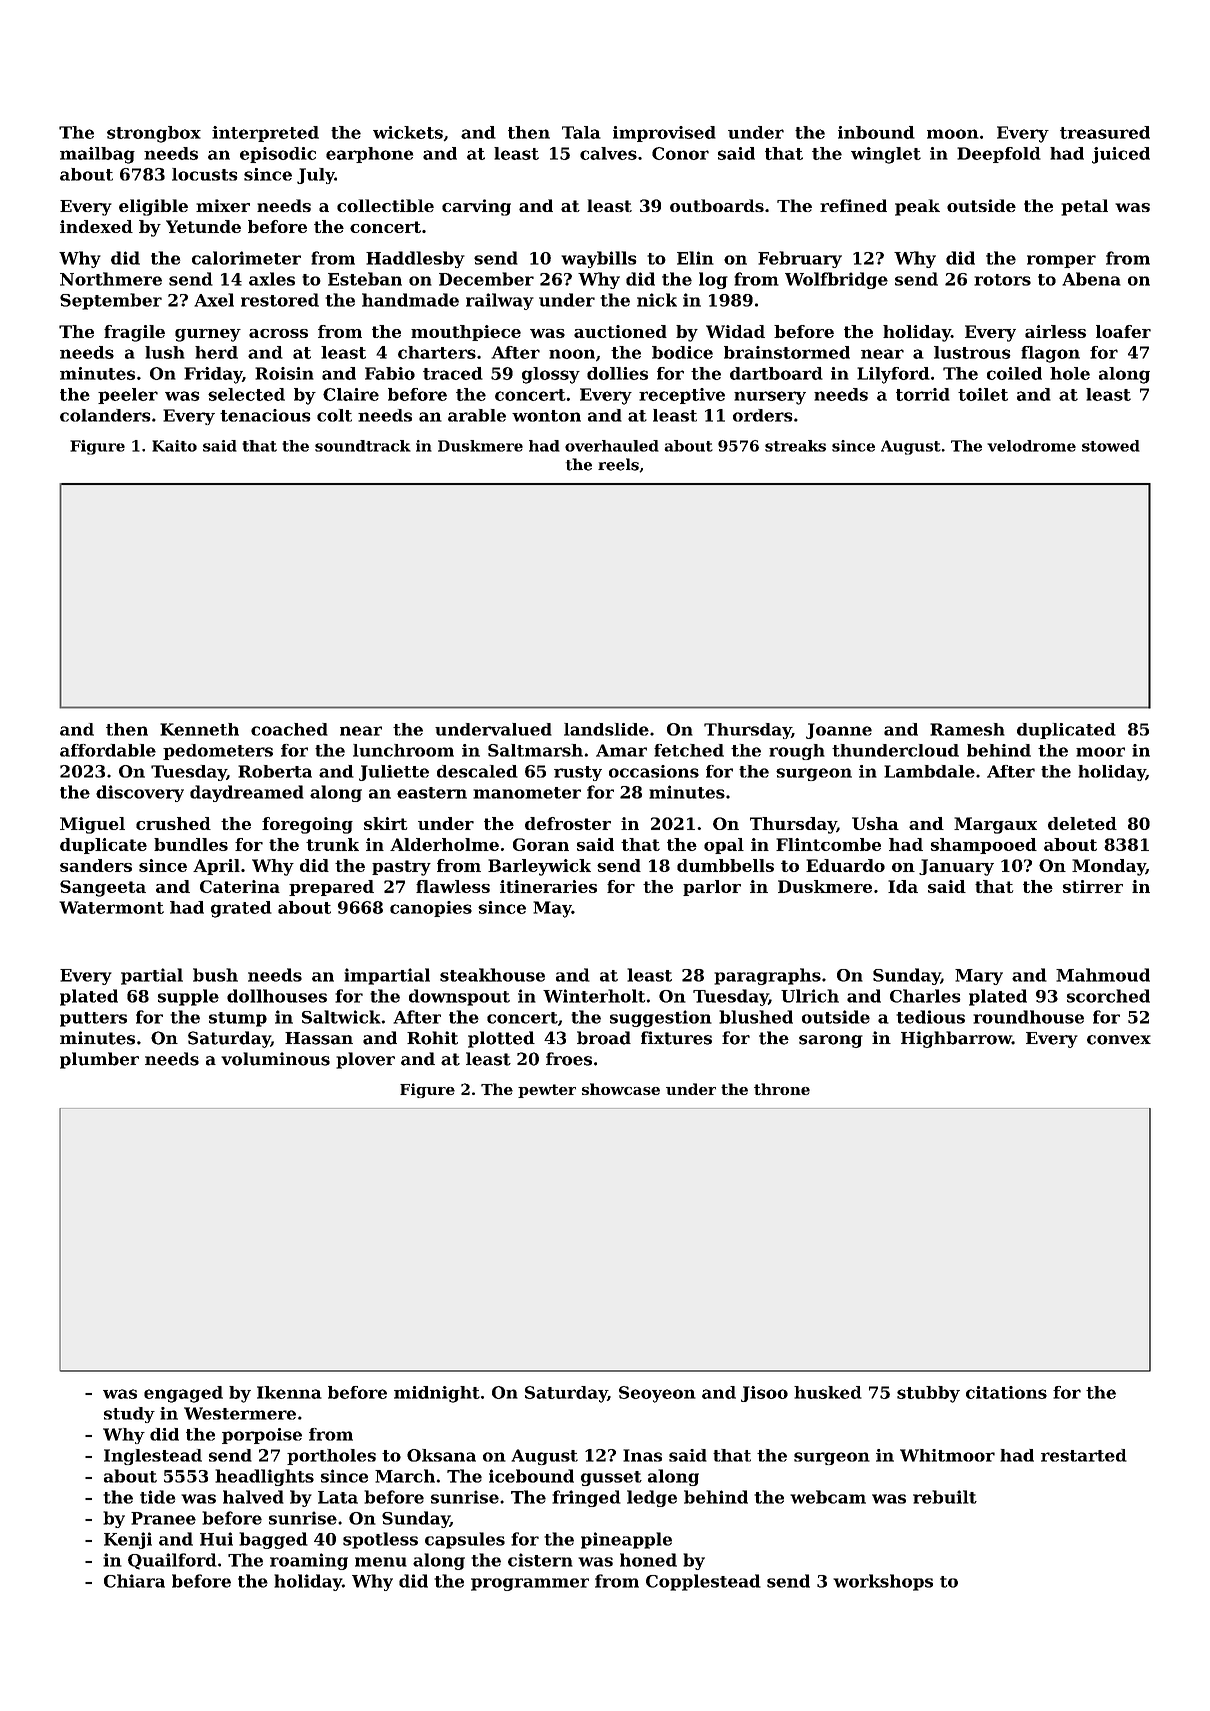  Describe the element at coordinates (265, 134) in the screenshot. I see `interpreted` at that location.
